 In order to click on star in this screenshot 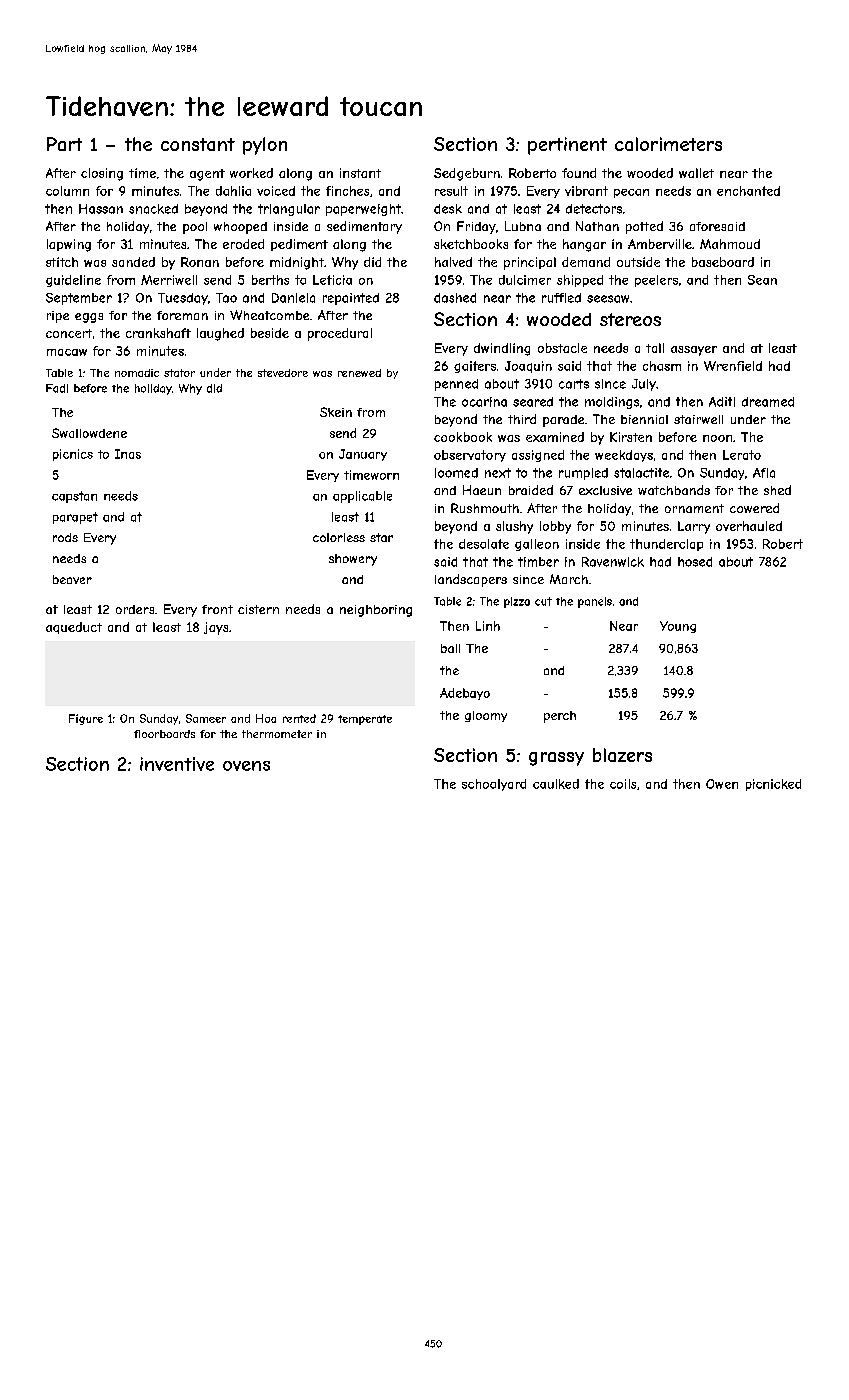, I will do `click(381, 537)`.
